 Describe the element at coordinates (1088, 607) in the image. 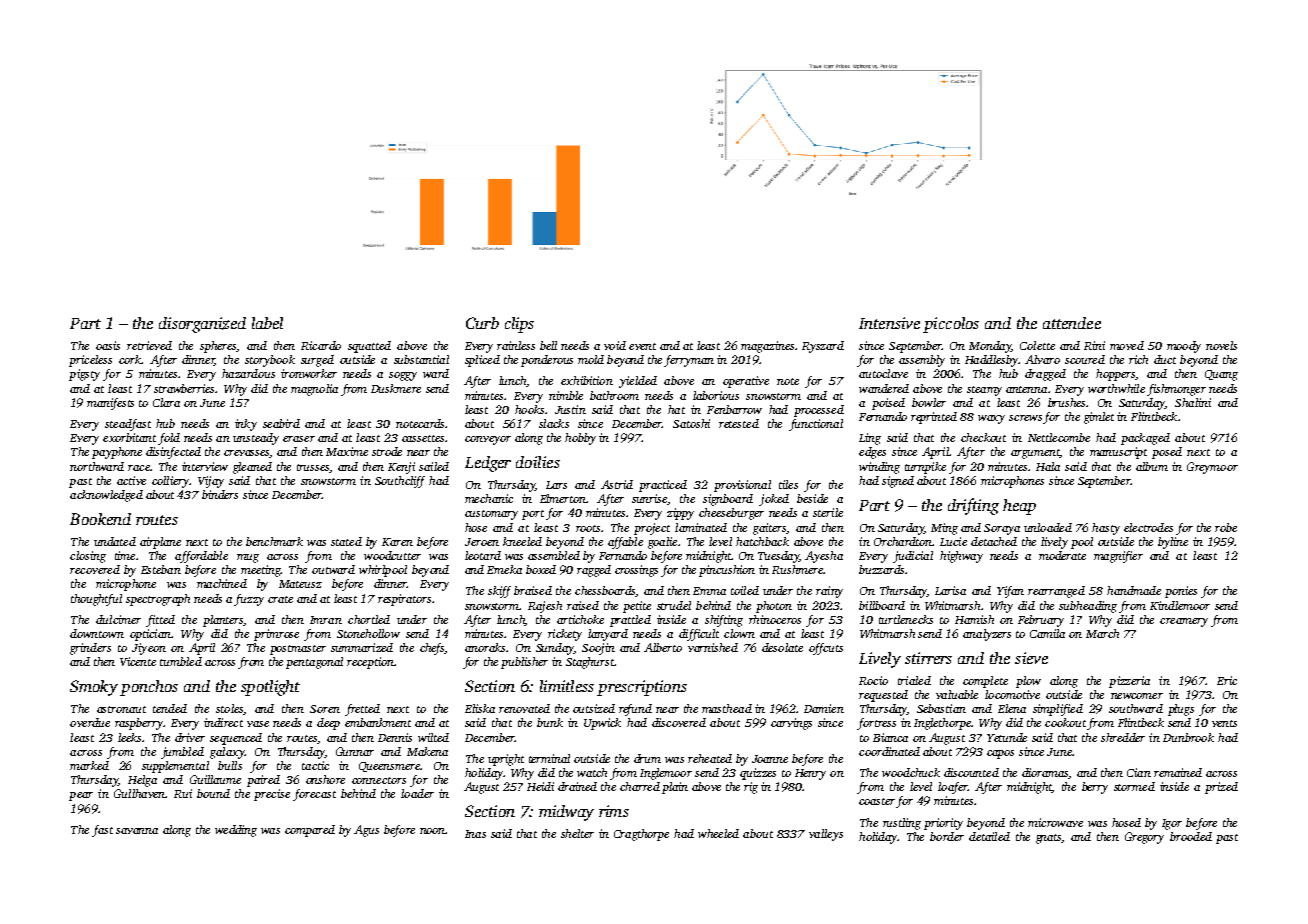

I see `subheading` at that location.
